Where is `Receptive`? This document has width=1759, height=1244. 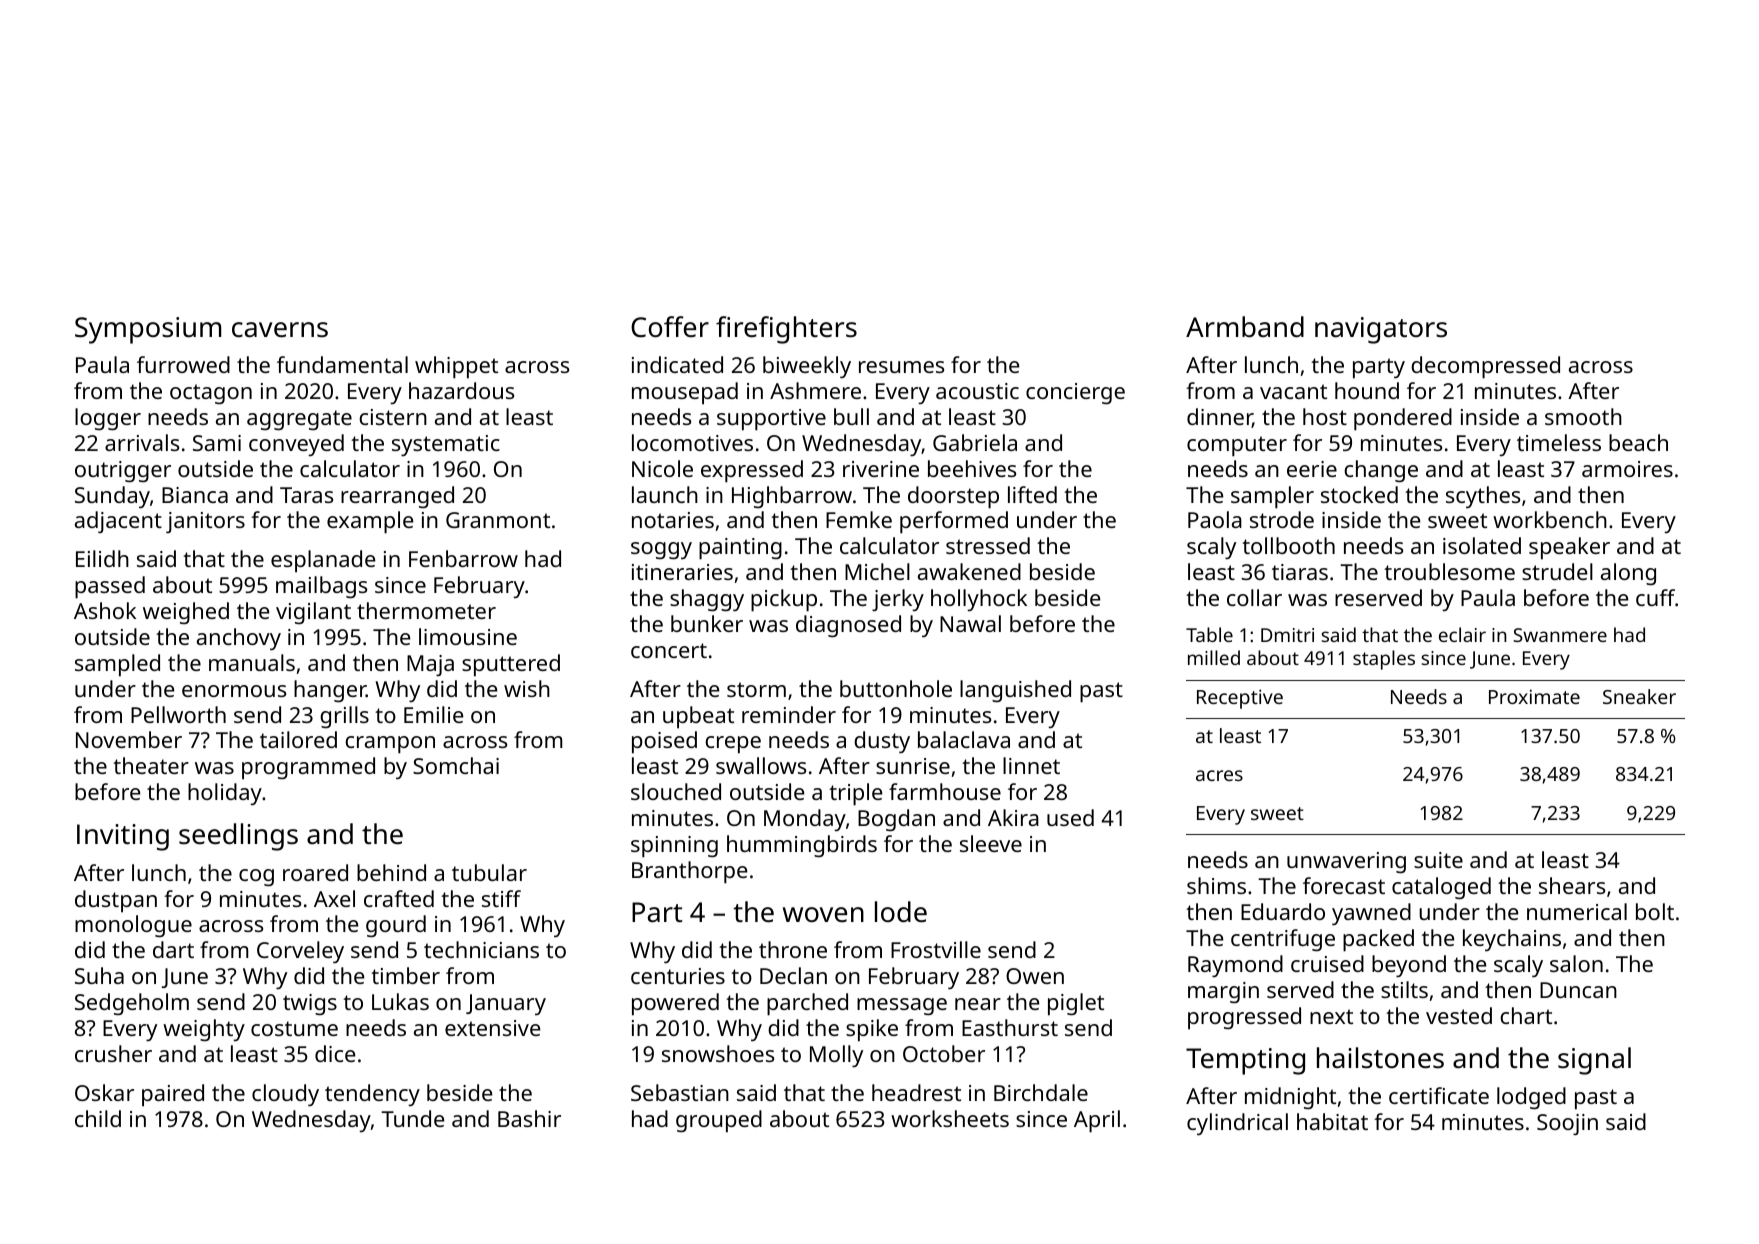
Receptive is located at coordinates (1240, 699).
